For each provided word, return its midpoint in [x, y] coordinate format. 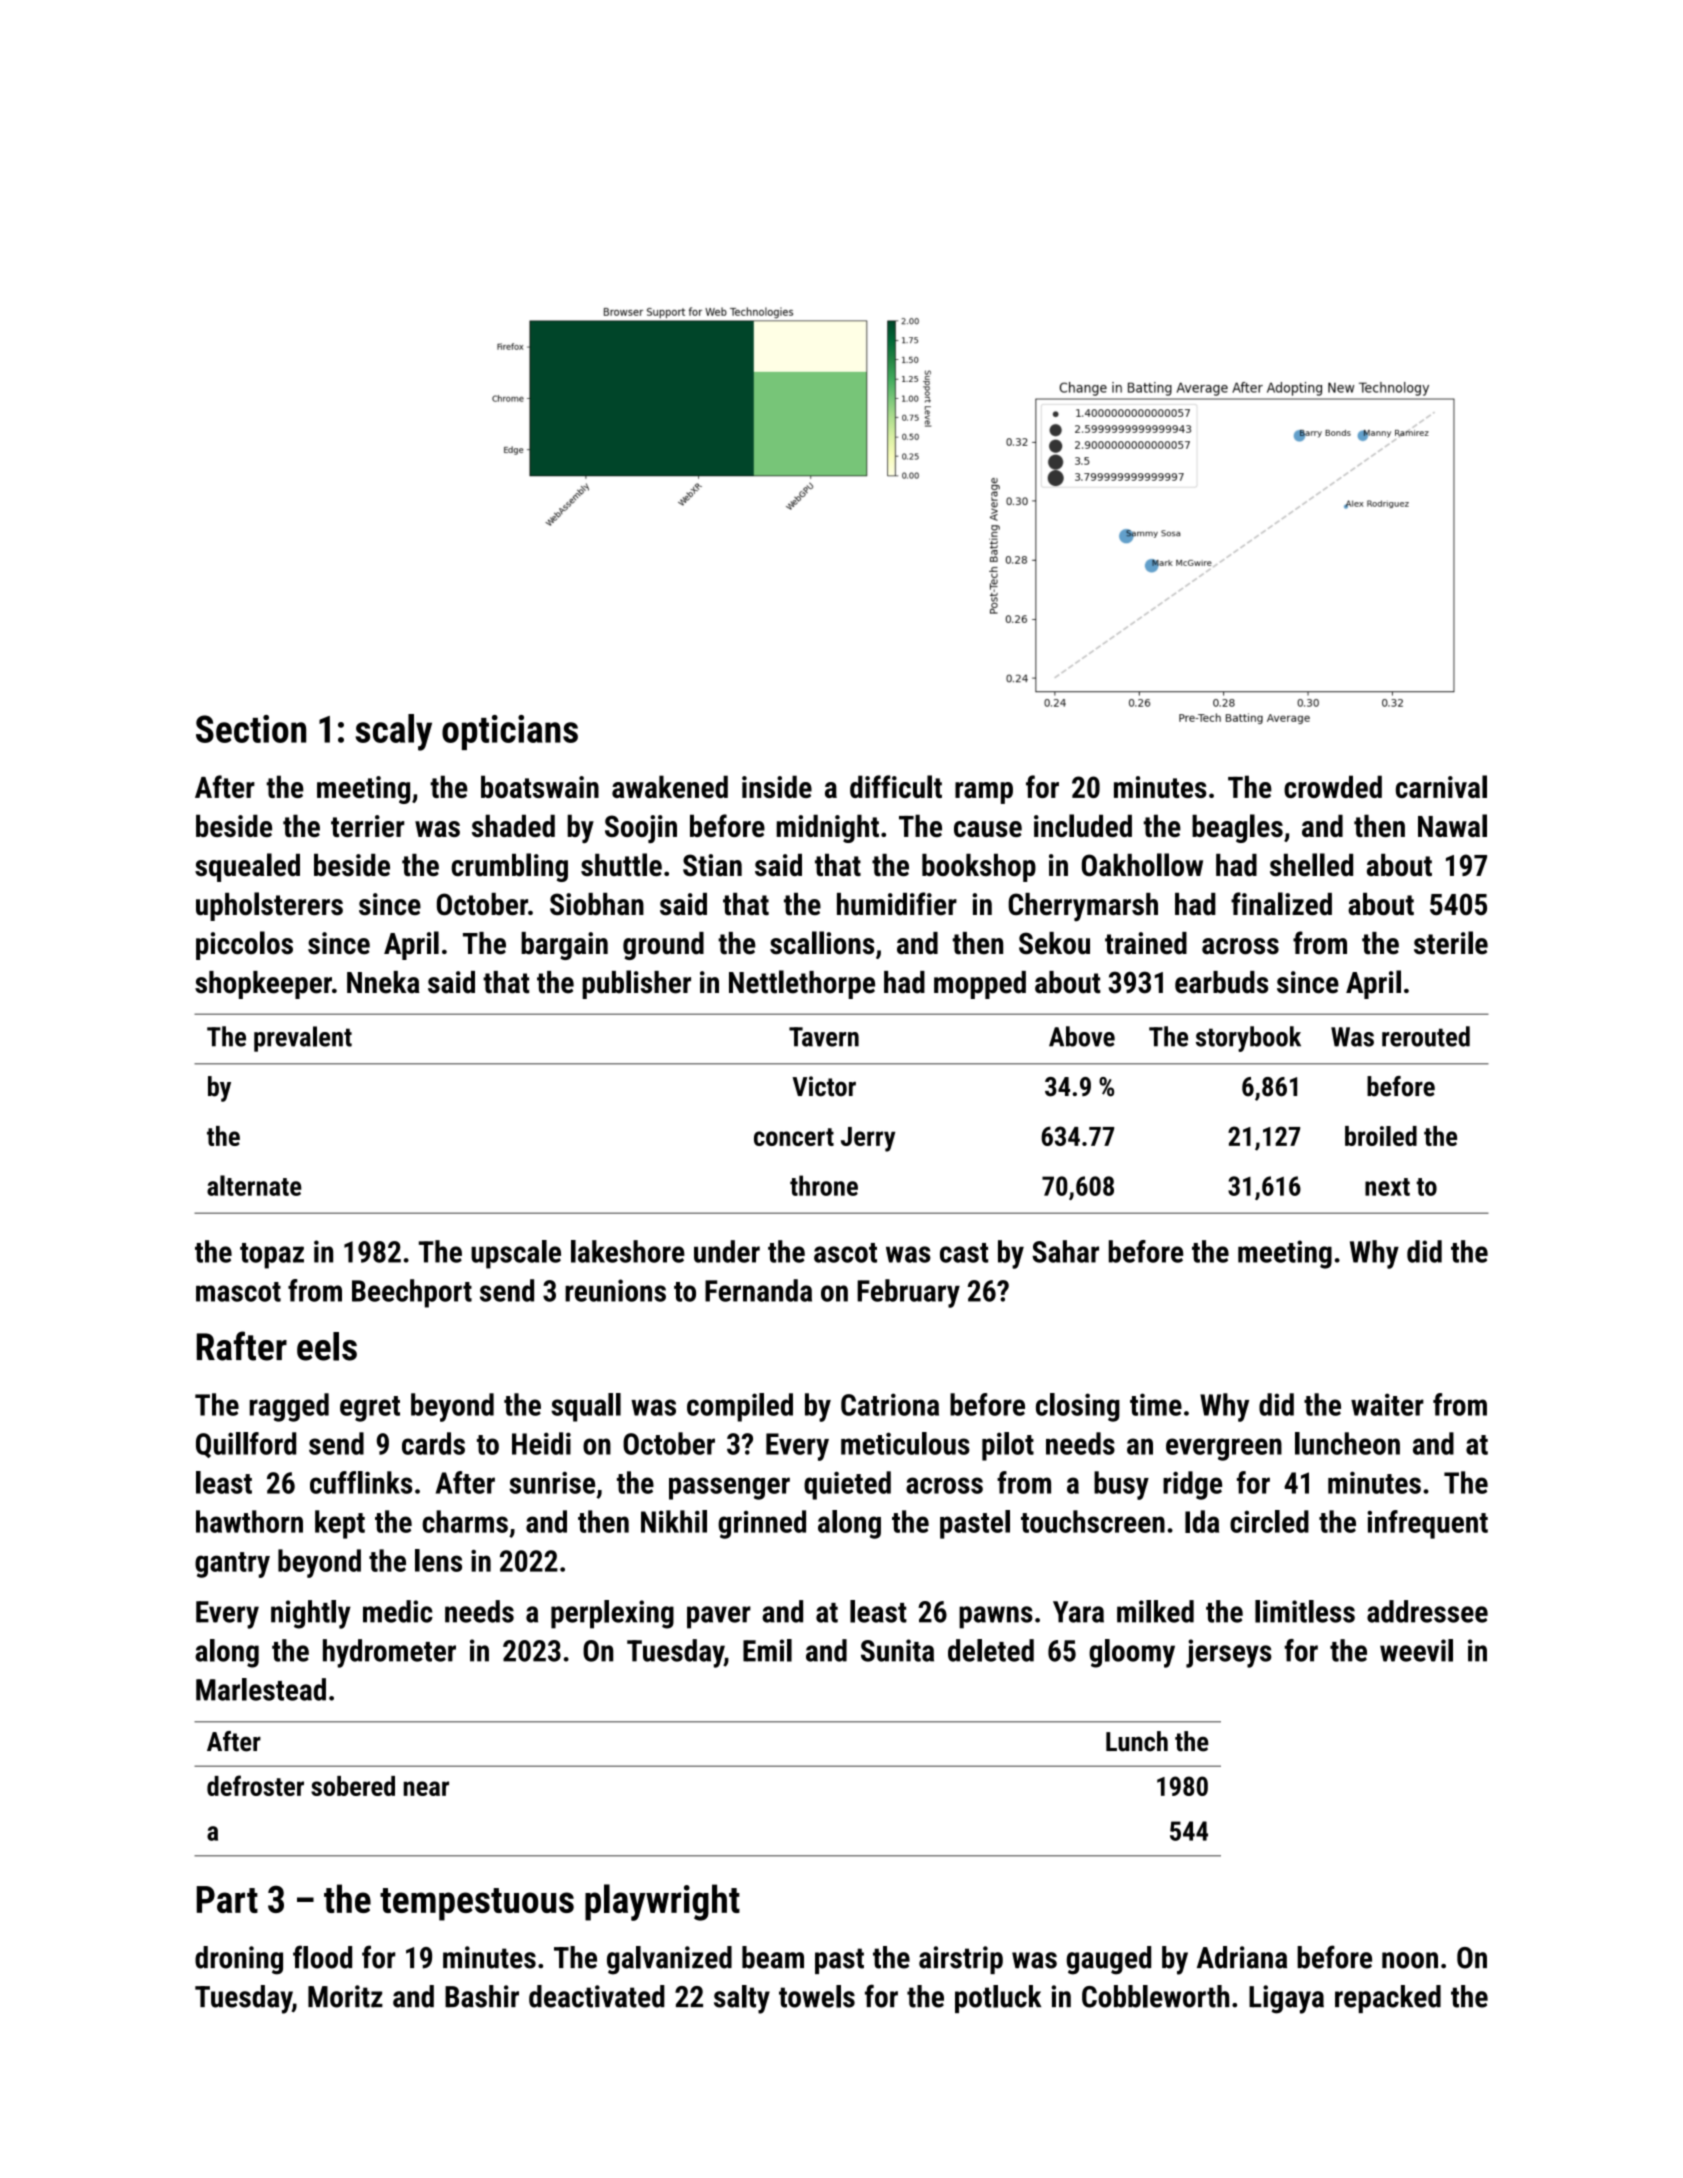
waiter [1387, 1404]
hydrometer [389, 1653]
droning [239, 1960]
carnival [1441, 786]
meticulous [905, 1443]
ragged [289, 1407]
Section [251, 729]
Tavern [824, 1037]
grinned [762, 1524]
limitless [1305, 1611]
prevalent [303, 1039]
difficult [896, 786]
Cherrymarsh [1083, 907]
